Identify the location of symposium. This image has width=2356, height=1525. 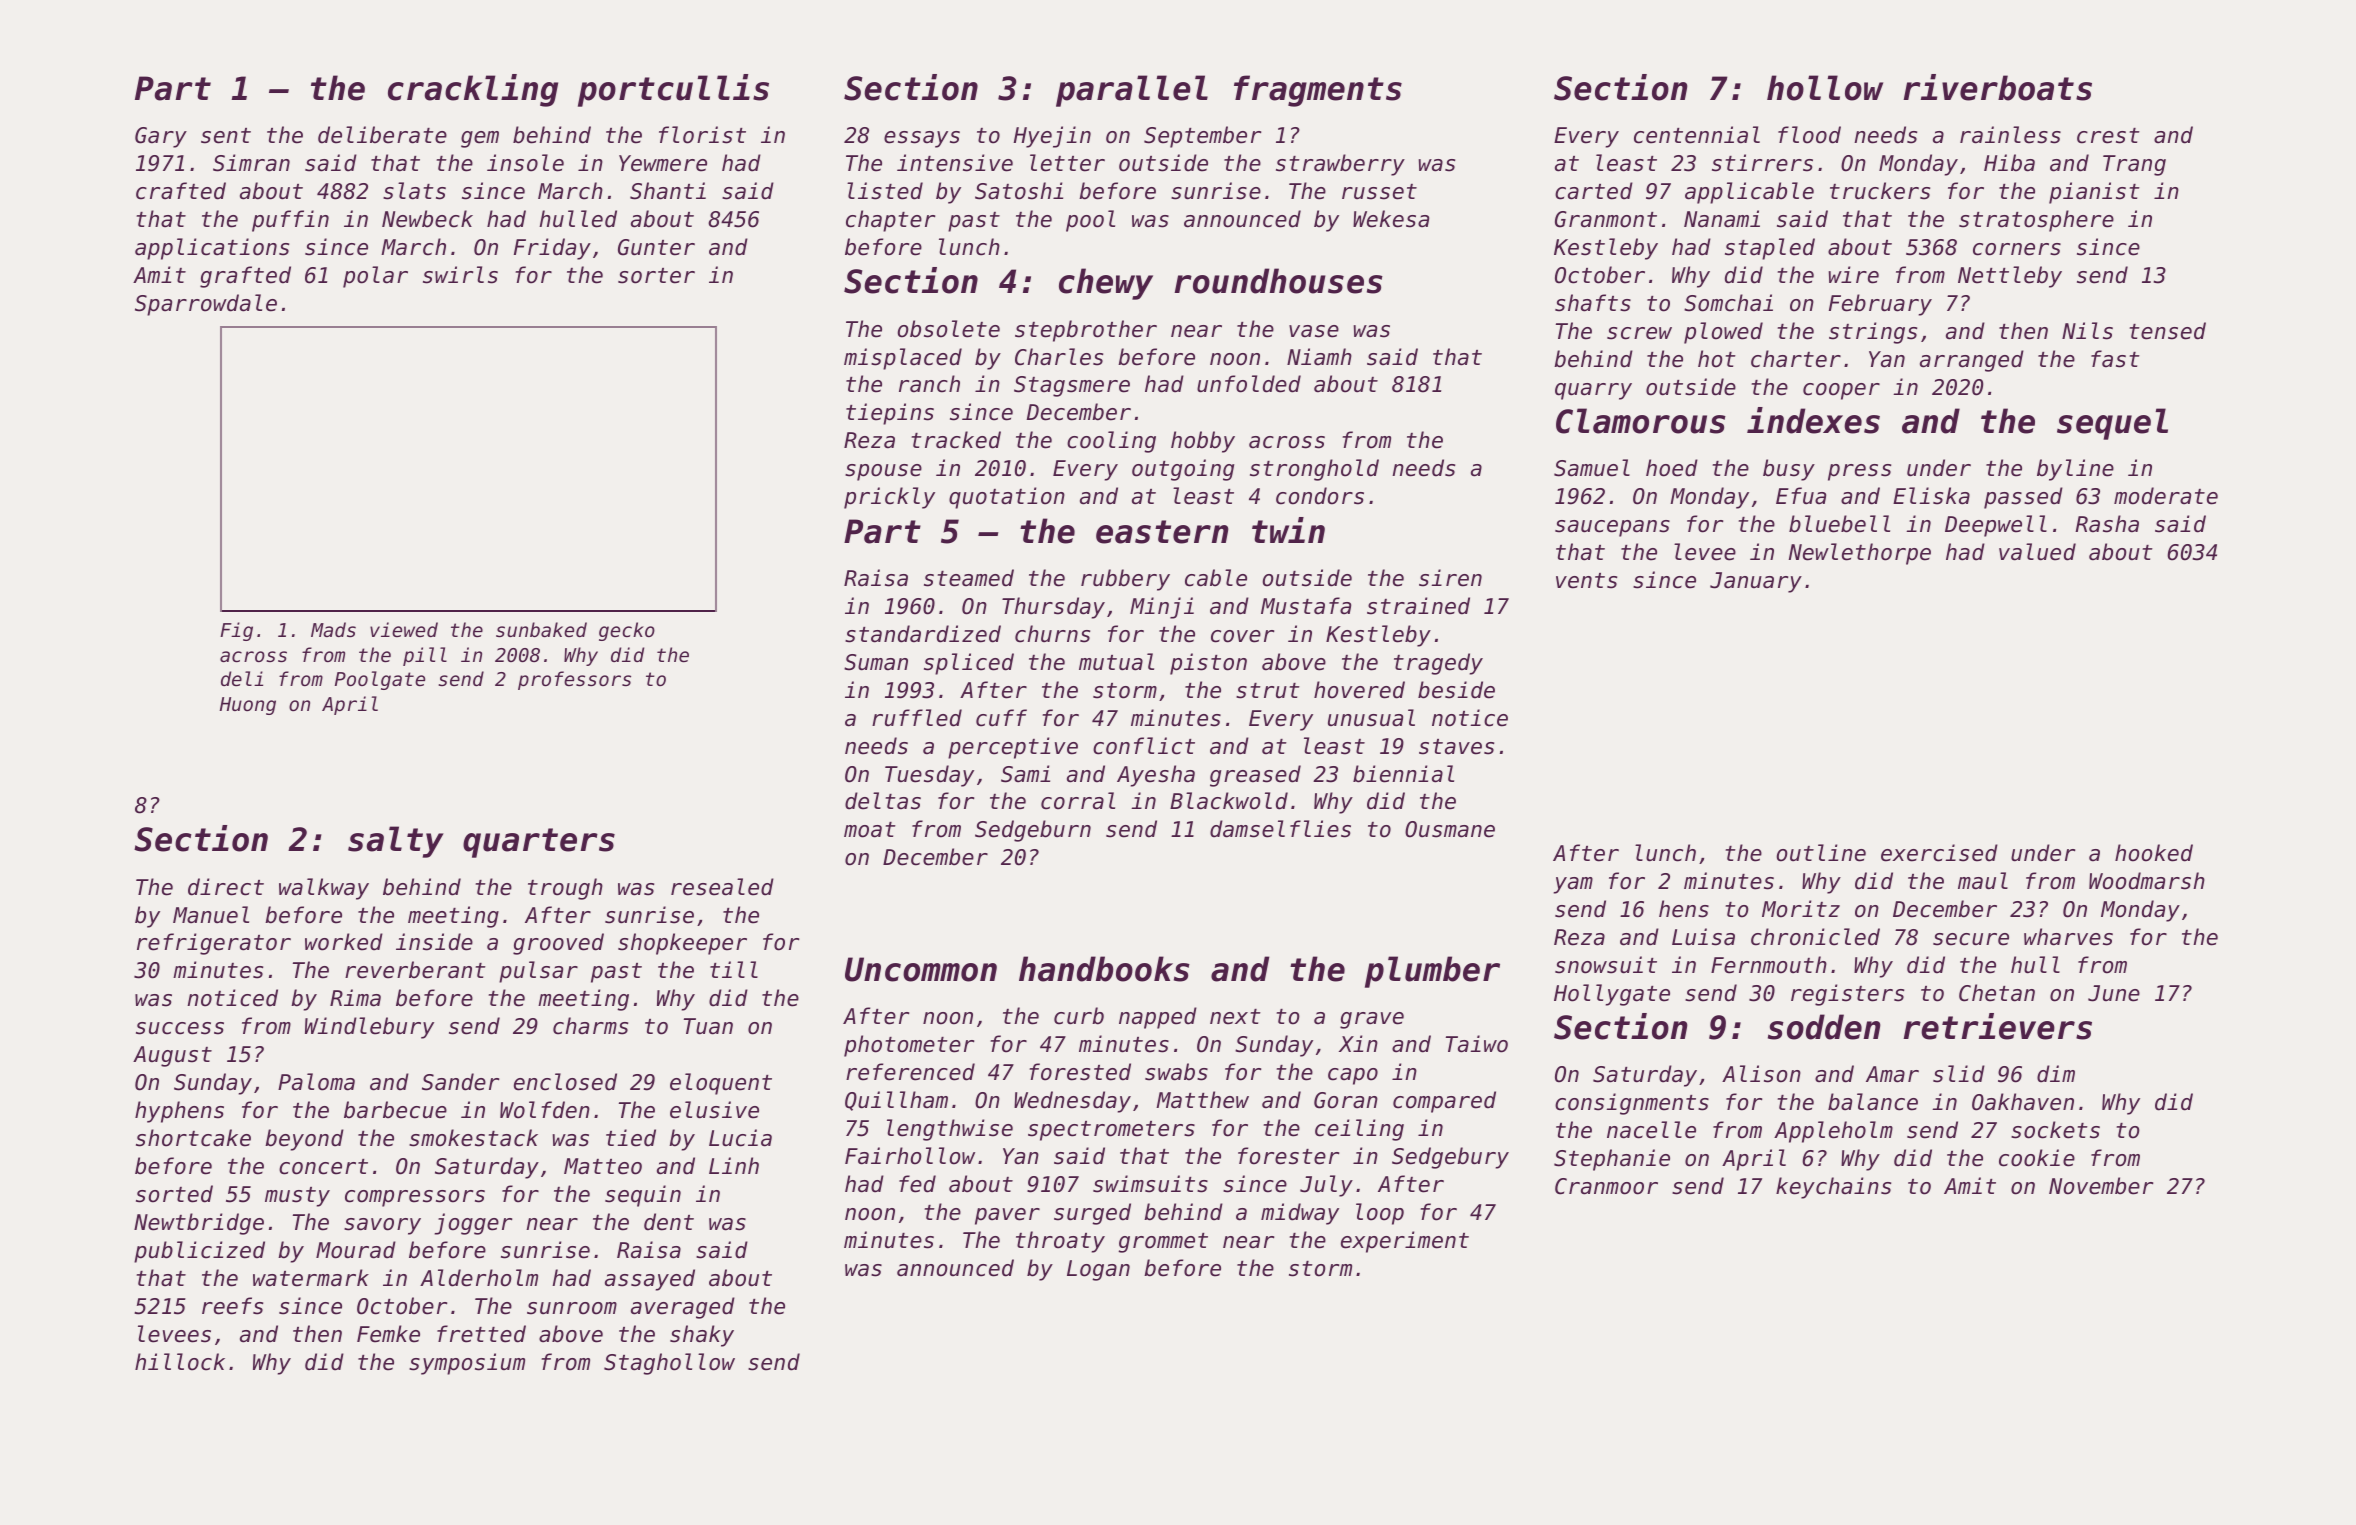
(467, 1364).
